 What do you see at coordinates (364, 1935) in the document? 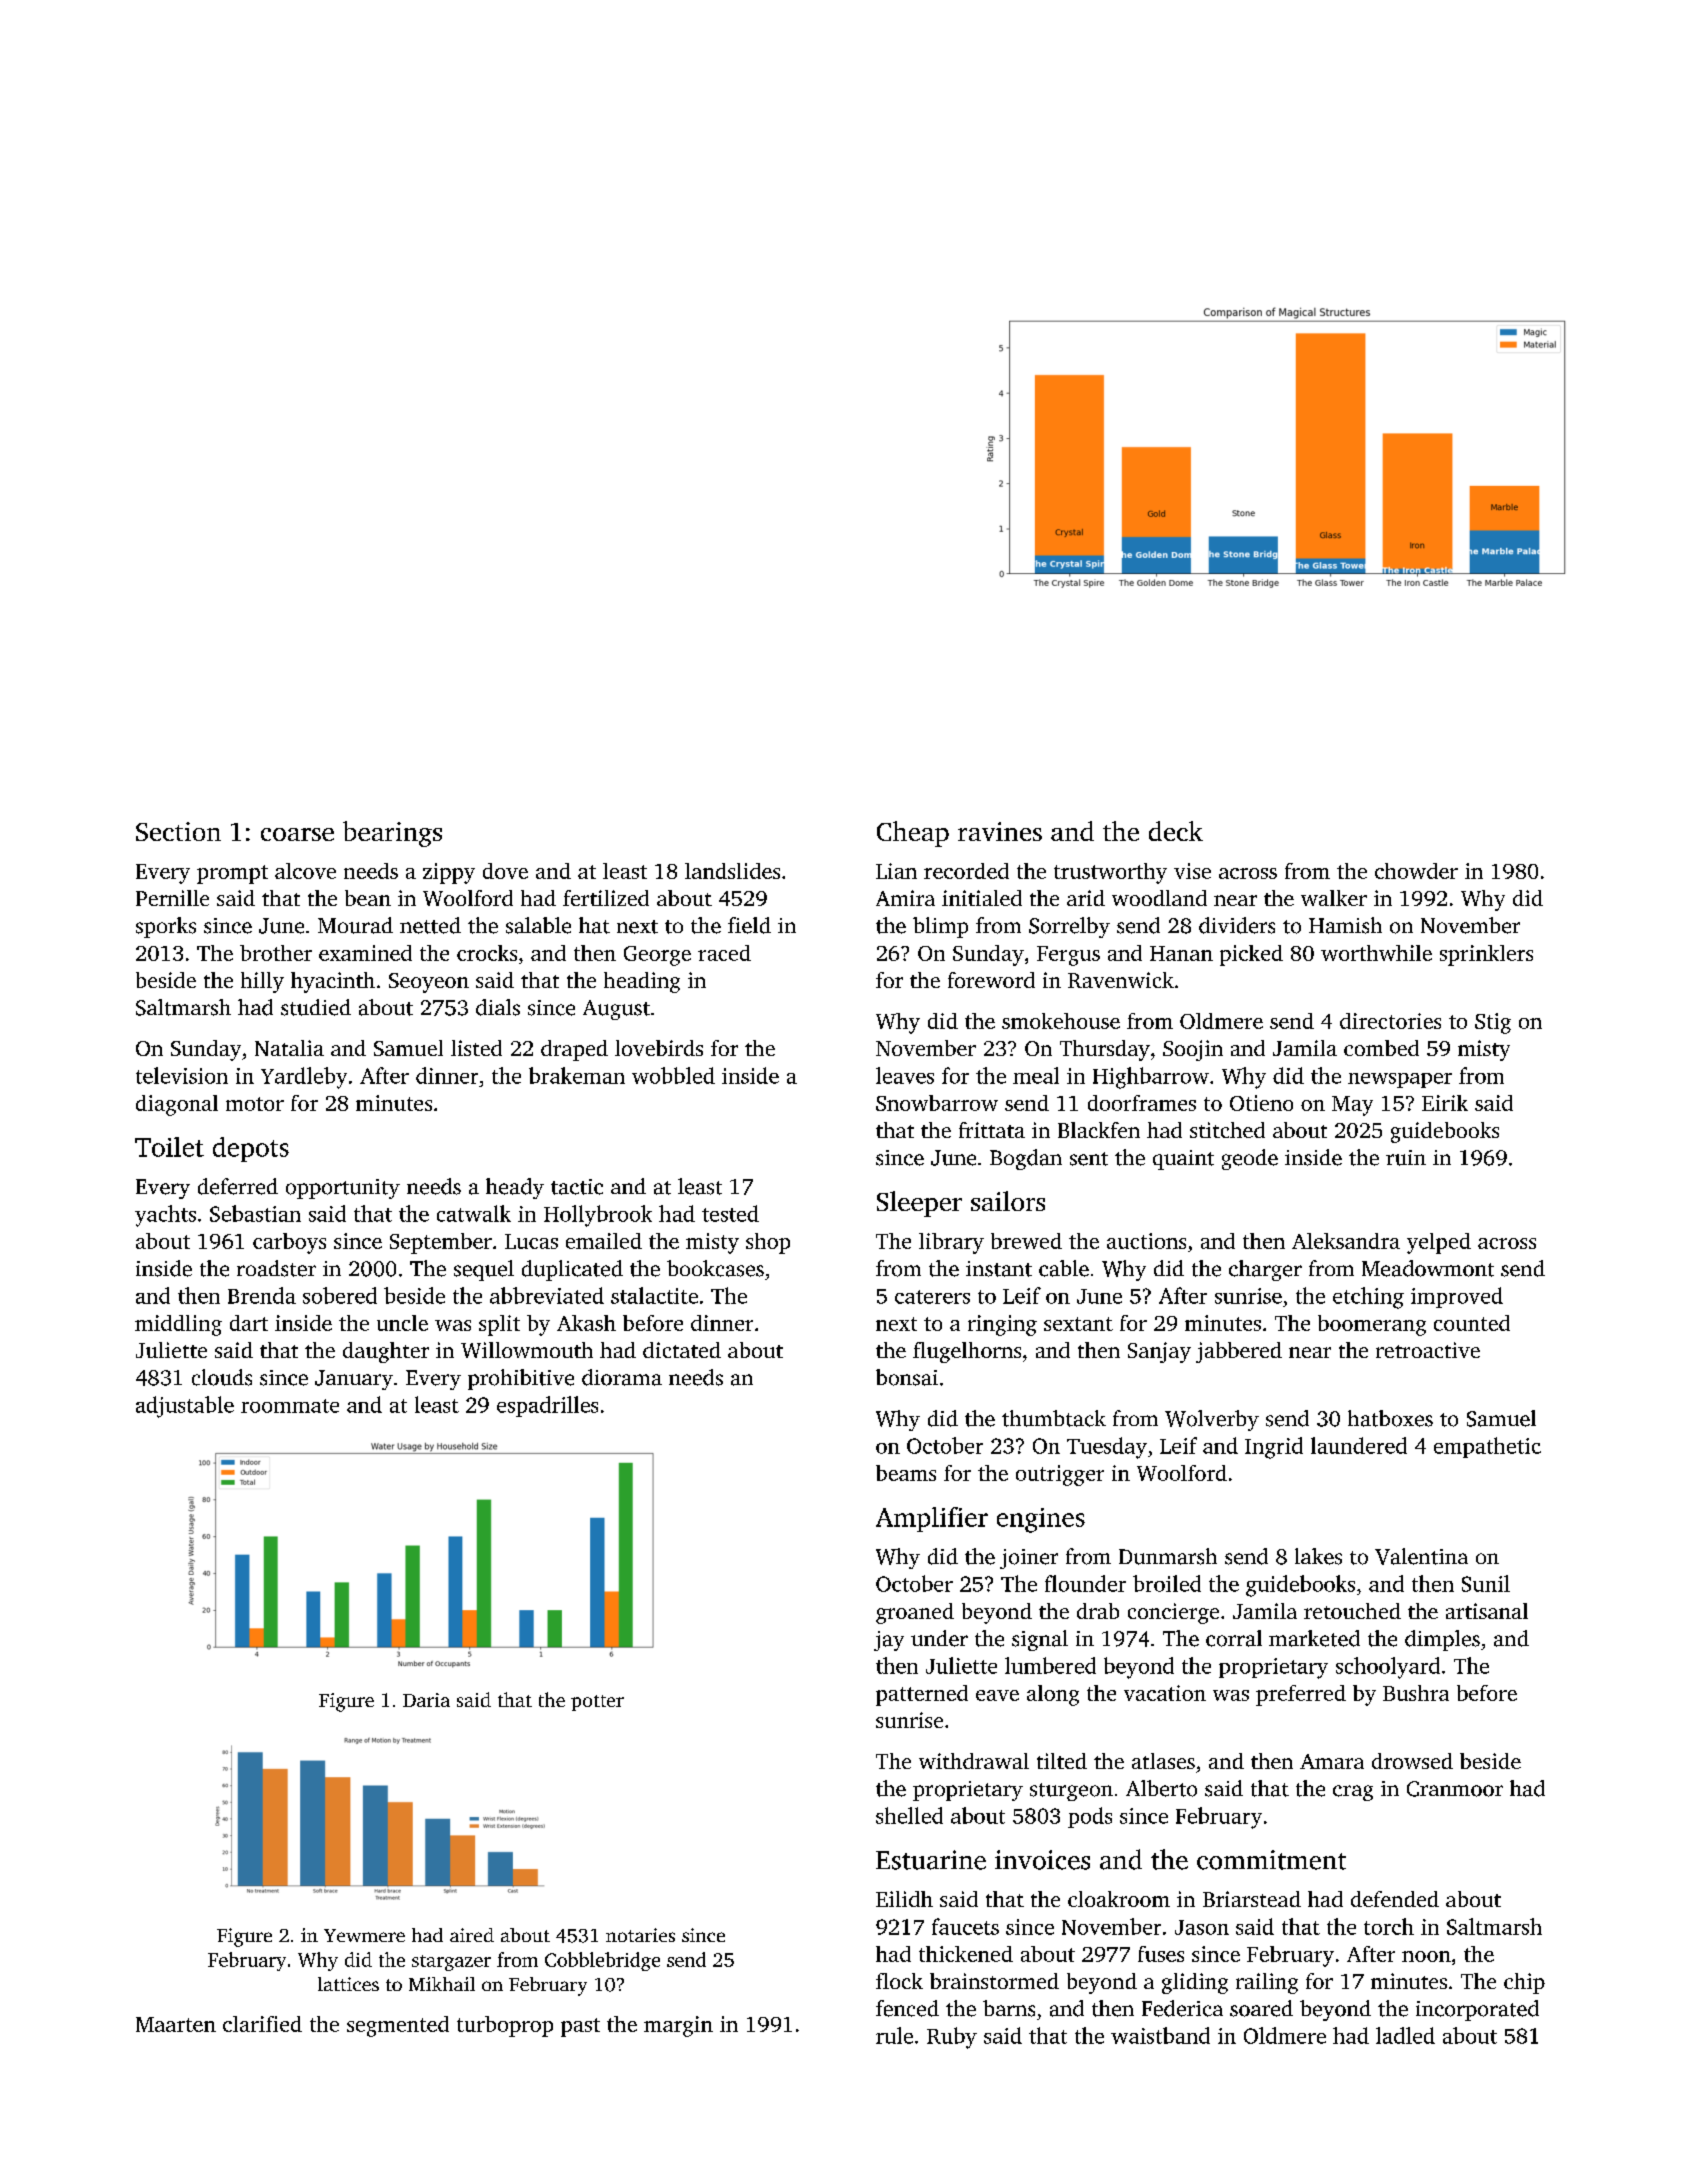
I see `Yewmere` at bounding box center [364, 1935].
